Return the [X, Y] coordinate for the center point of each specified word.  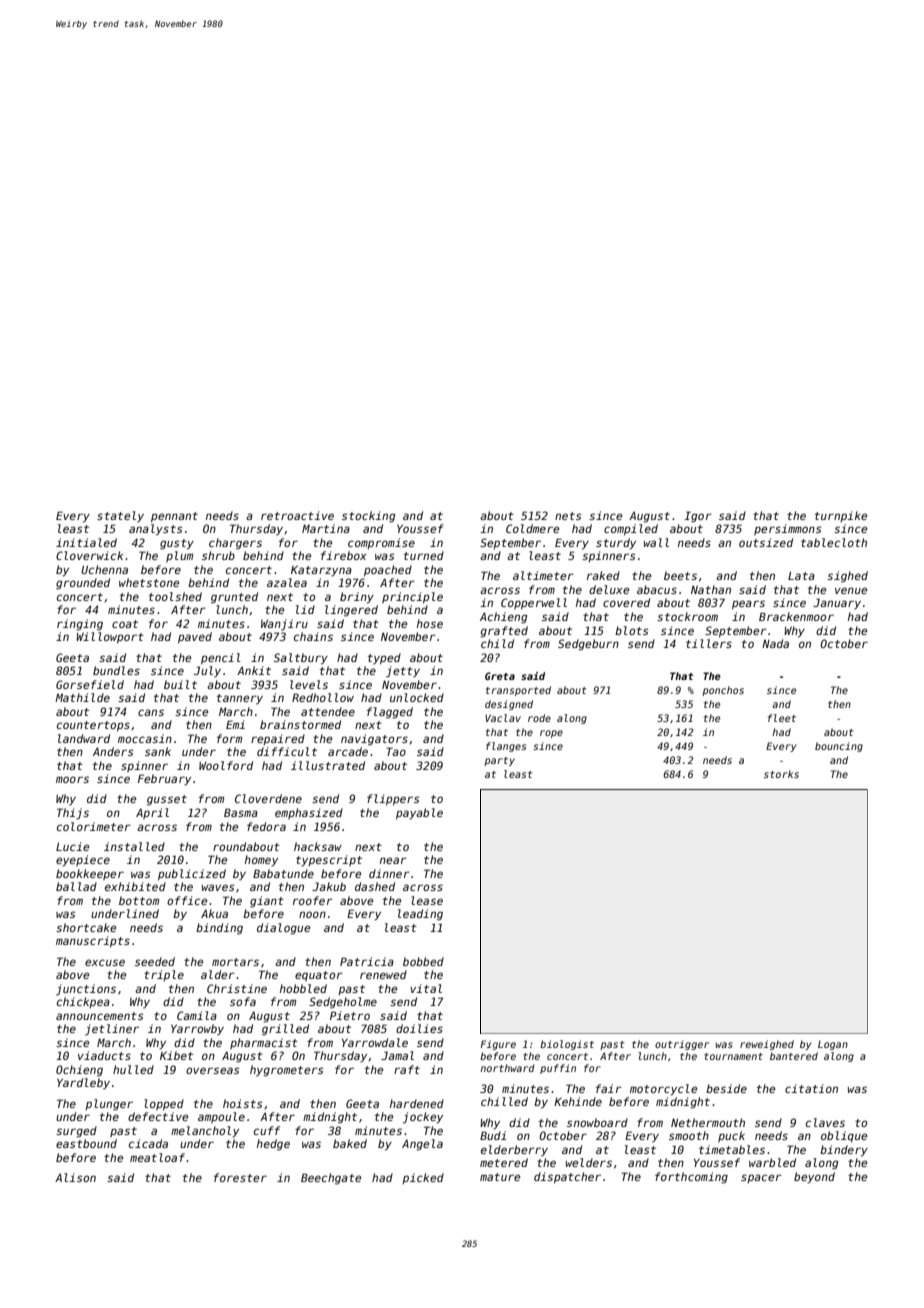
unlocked [417, 697]
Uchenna [104, 569]
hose [430, 623]
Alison [75, 1177]
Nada [775, 643]
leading [420, 915]
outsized [766, 542]
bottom [139, 900]
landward [84, 738]
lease [427, 900]
